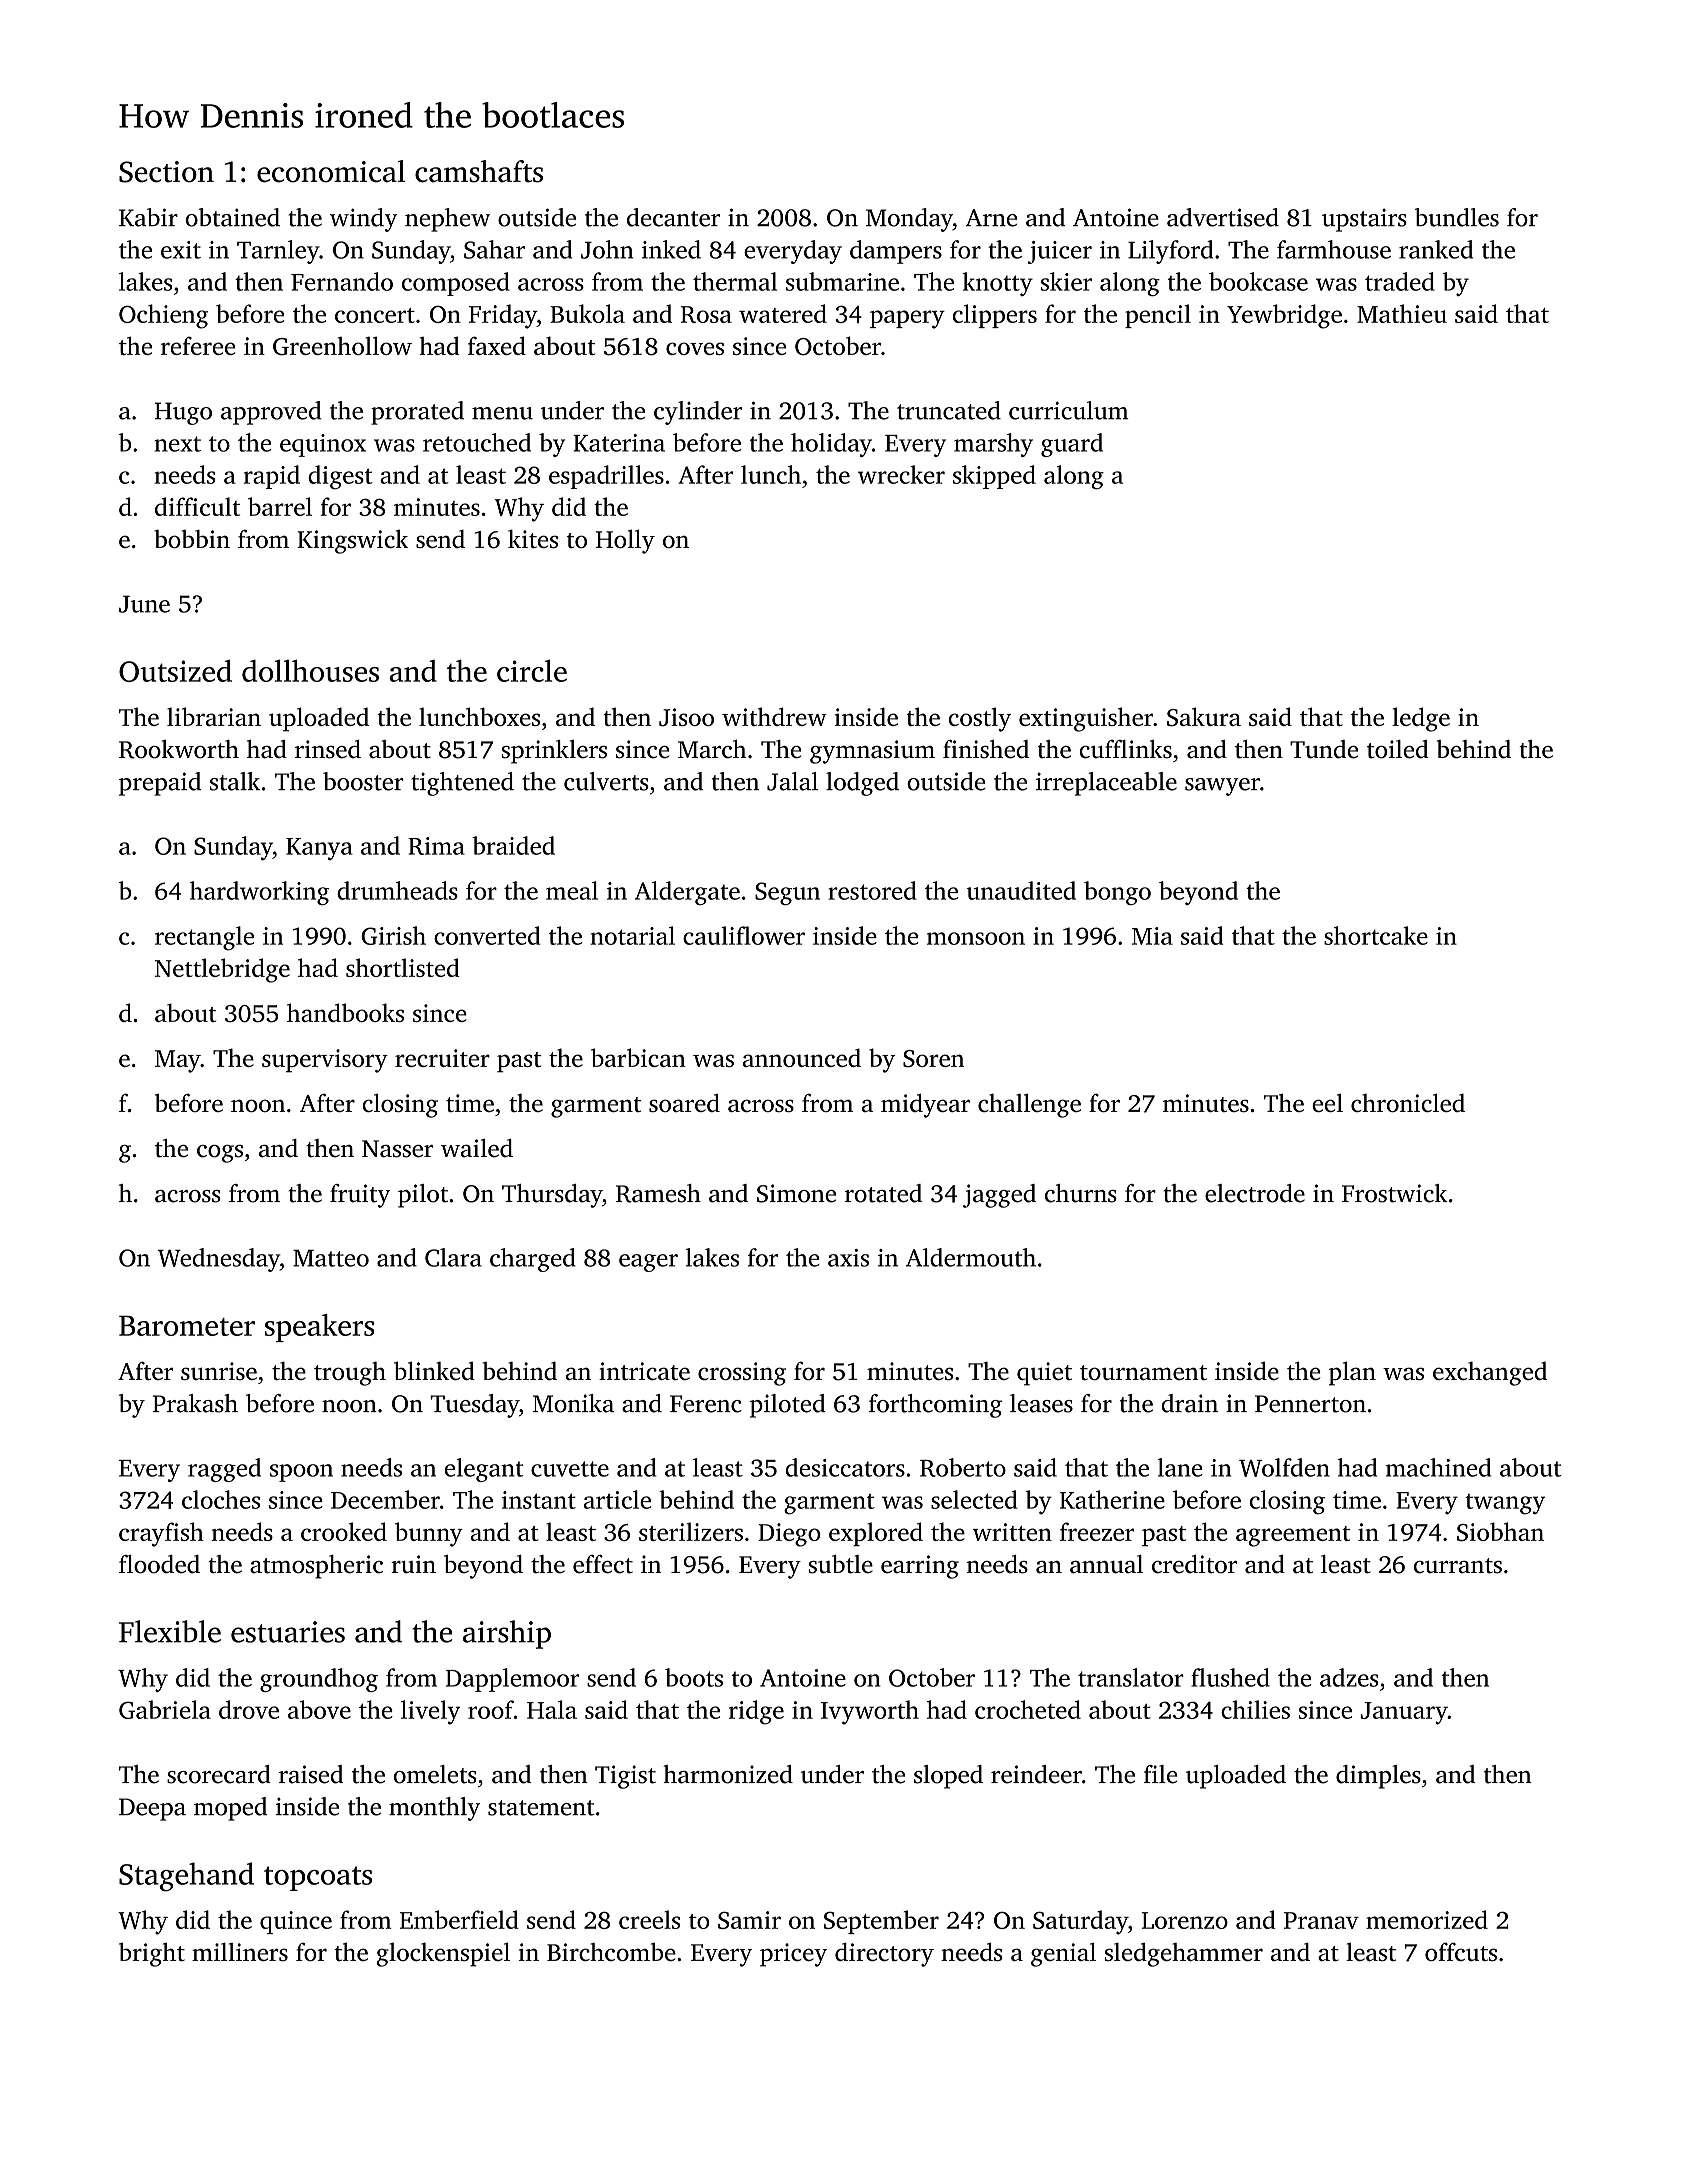 The height and width of the page is (2178, 1683). What do you see at coordinates (187, 1326) in the page?
I see `Barometer` at bounding box center [187, 1326].
